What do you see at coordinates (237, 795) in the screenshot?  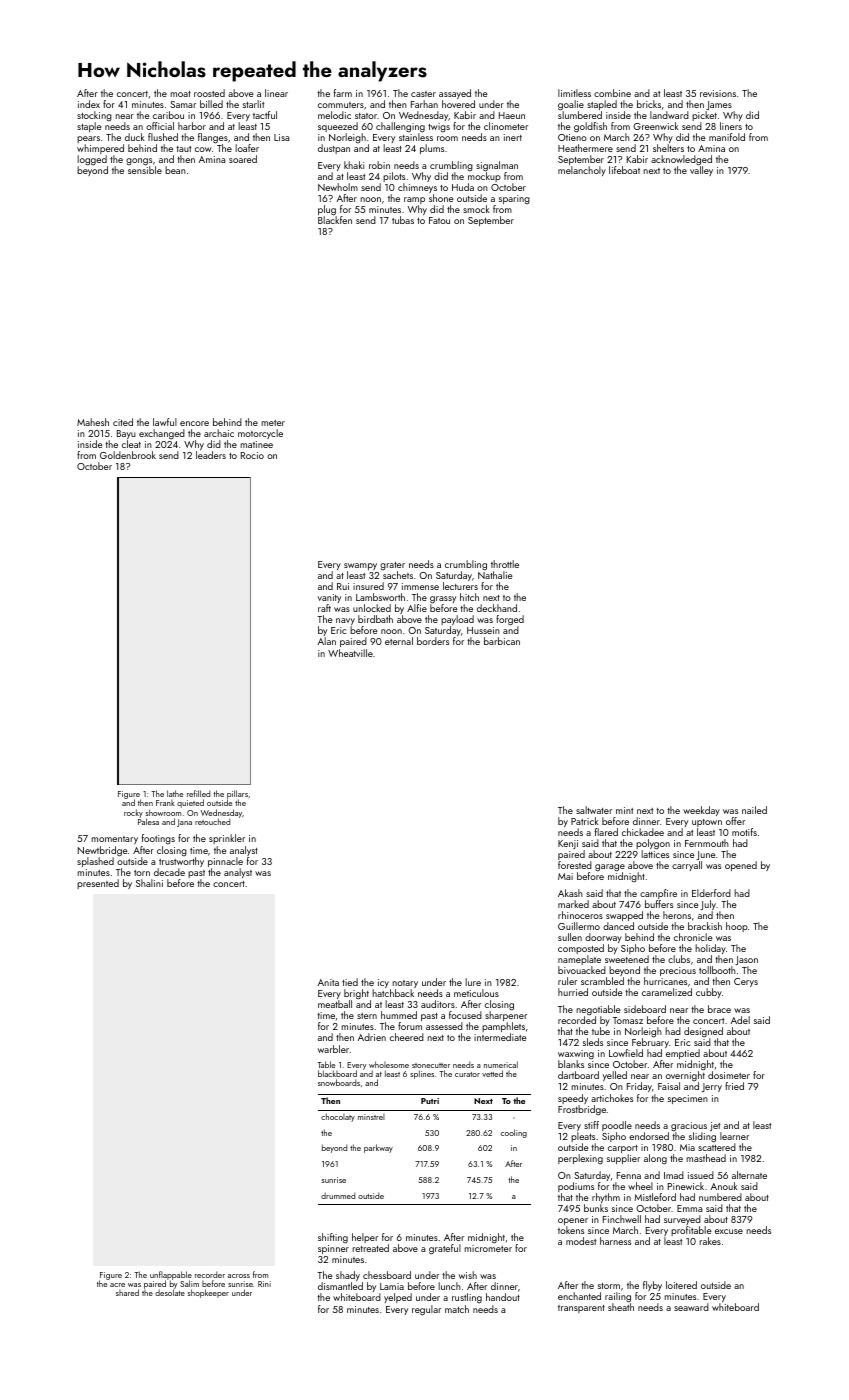 I see `pillars` at bounding box center [237, 795].
